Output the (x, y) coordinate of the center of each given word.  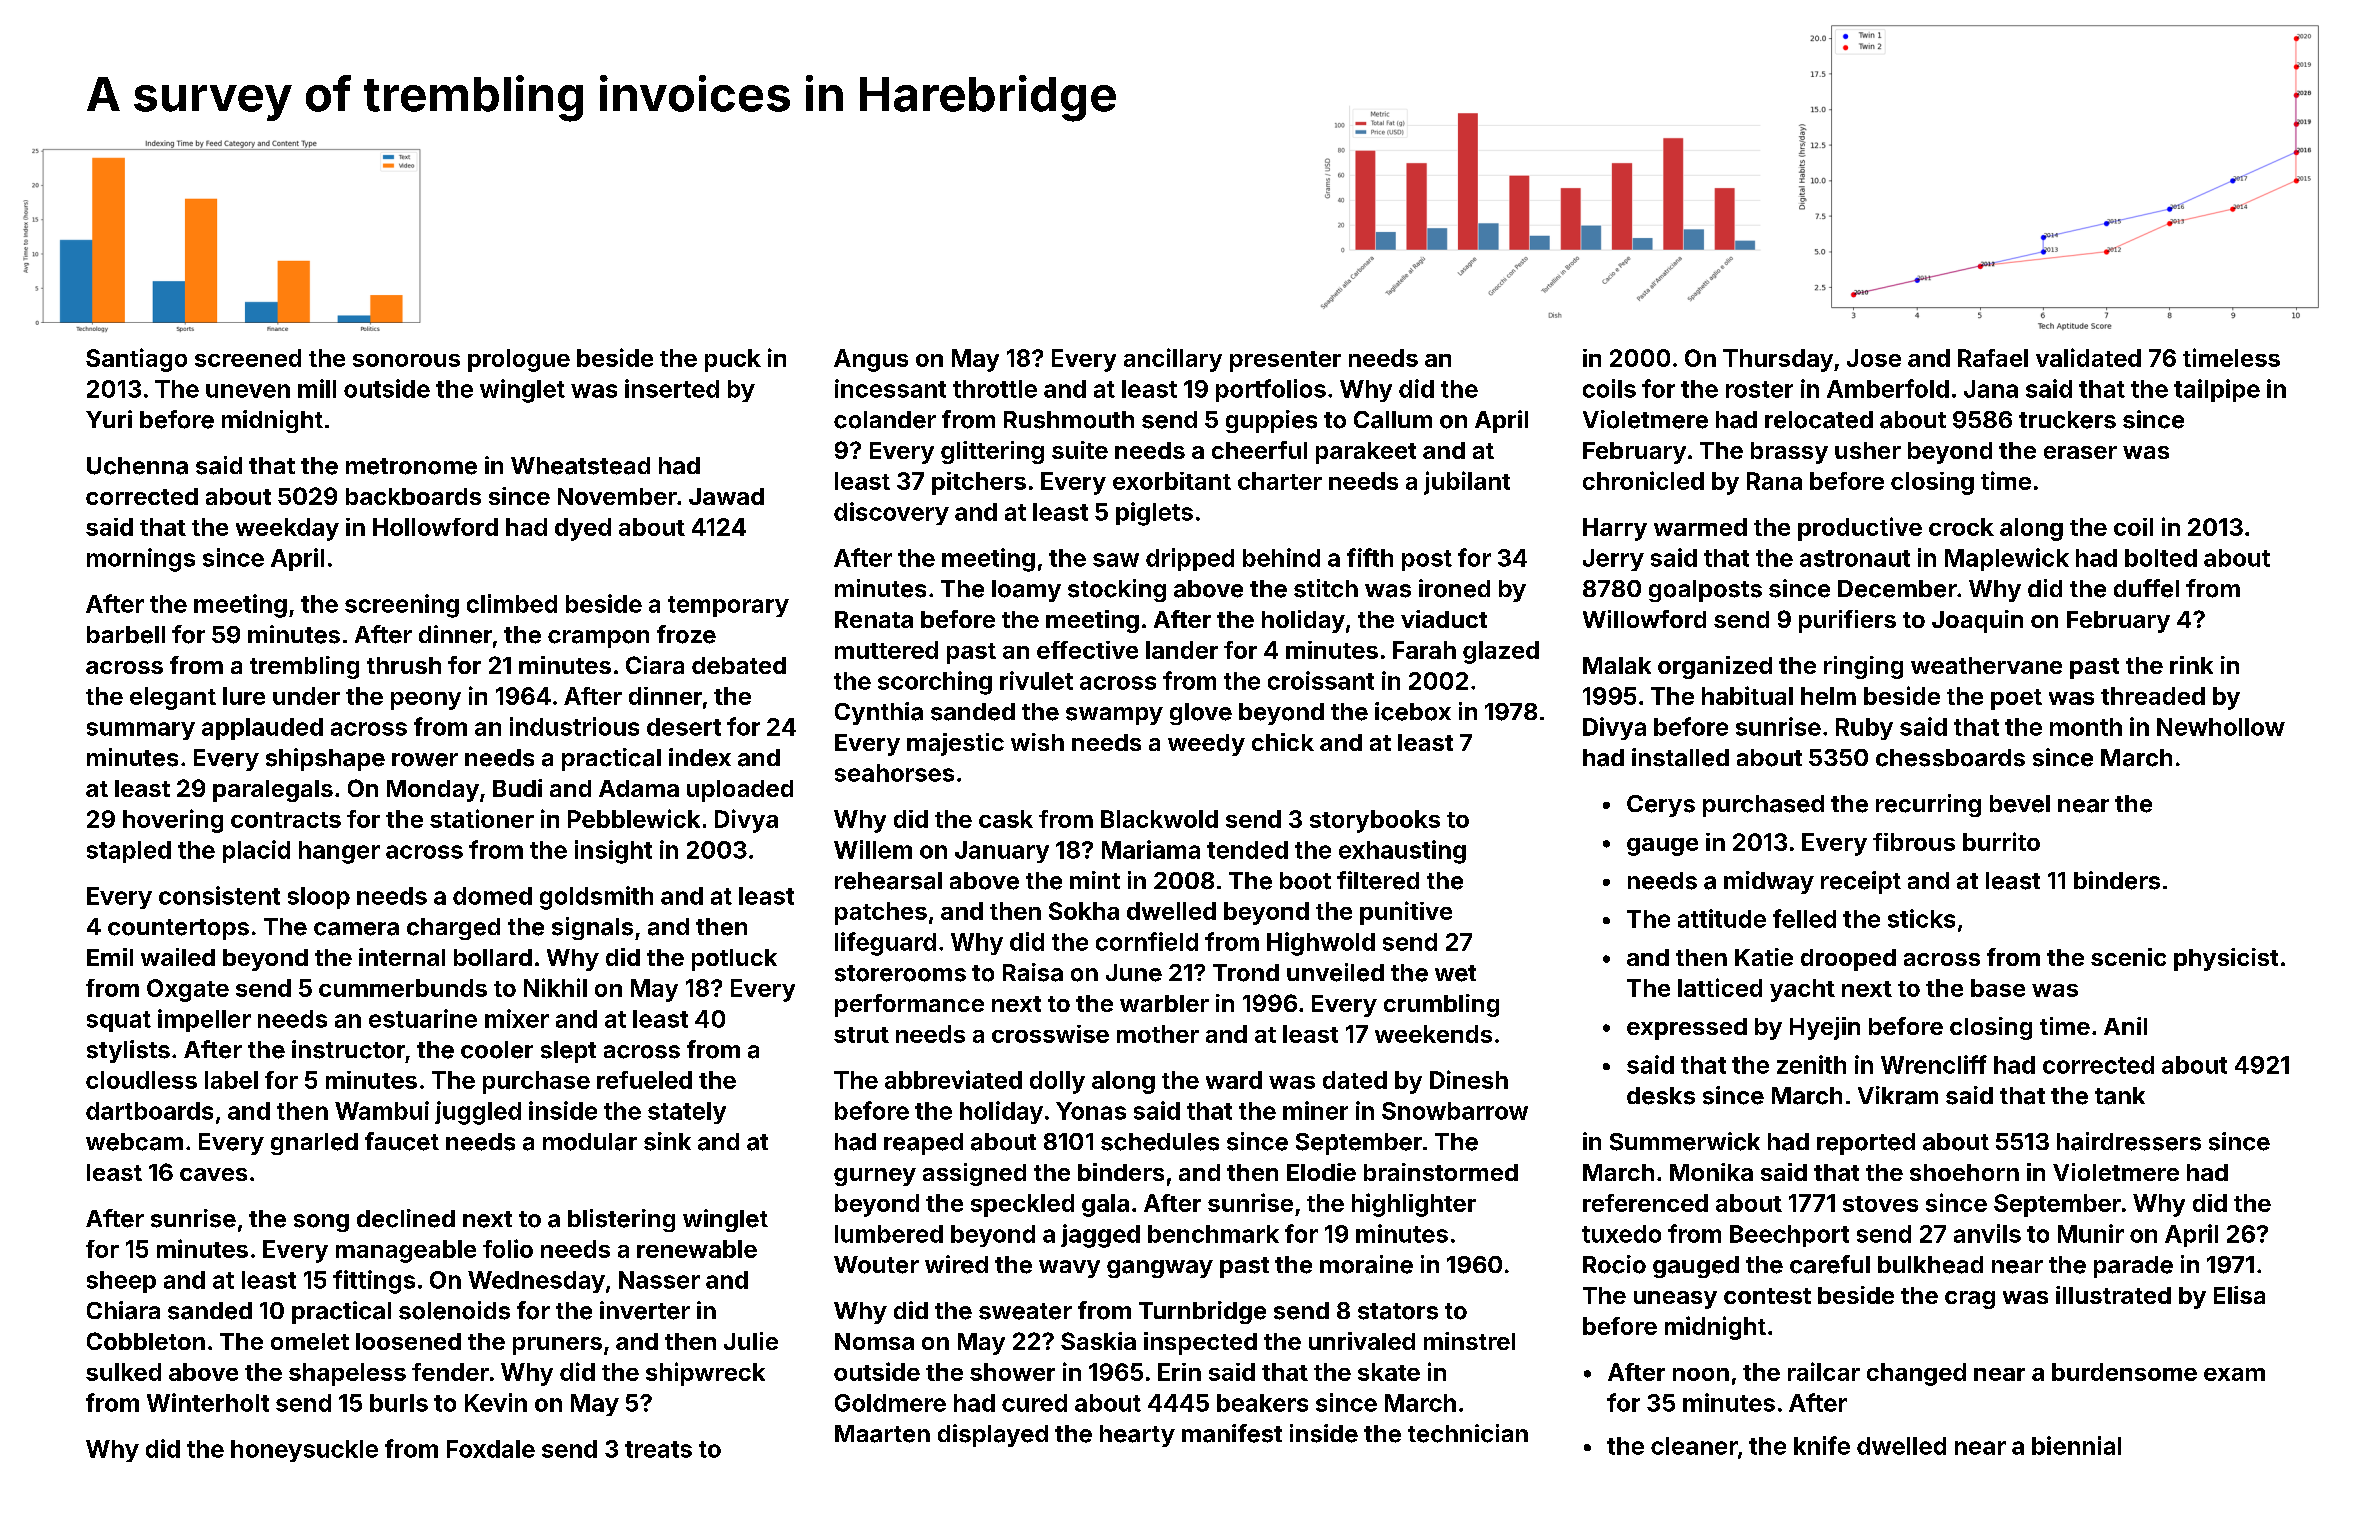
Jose (1874, 358)
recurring (1928, 805)
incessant (890, 388)
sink (667, 1141)
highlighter (1414, 1205)
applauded (262, 729)
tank (2120, 1096)
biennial (2076, 1445)
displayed (993, 1435)
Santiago (136, 360)
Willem (873, 849)
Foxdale (491, 1449)
